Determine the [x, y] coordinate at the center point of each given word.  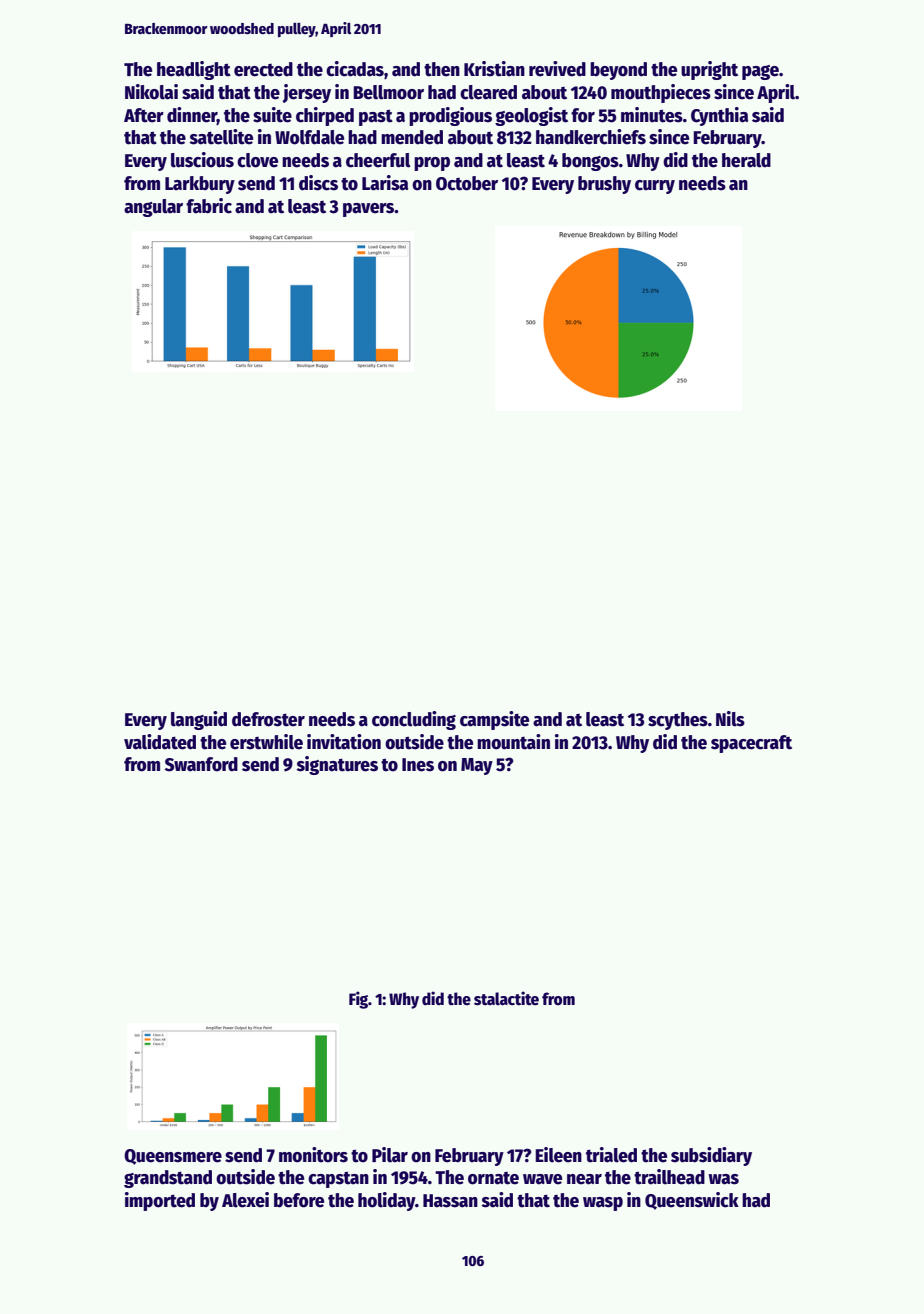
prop [432, 164]
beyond [618, 71]
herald [746, 160]
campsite [494, 720]
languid [199, 720]
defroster [268, 719]
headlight [194, 70]
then [442, 69]
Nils [730, 719]
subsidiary [711, 1156]
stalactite [506, 998]
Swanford [201, 764]
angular [153, 208]
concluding [414, 720]
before [299, 1200]
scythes [678, 721]
